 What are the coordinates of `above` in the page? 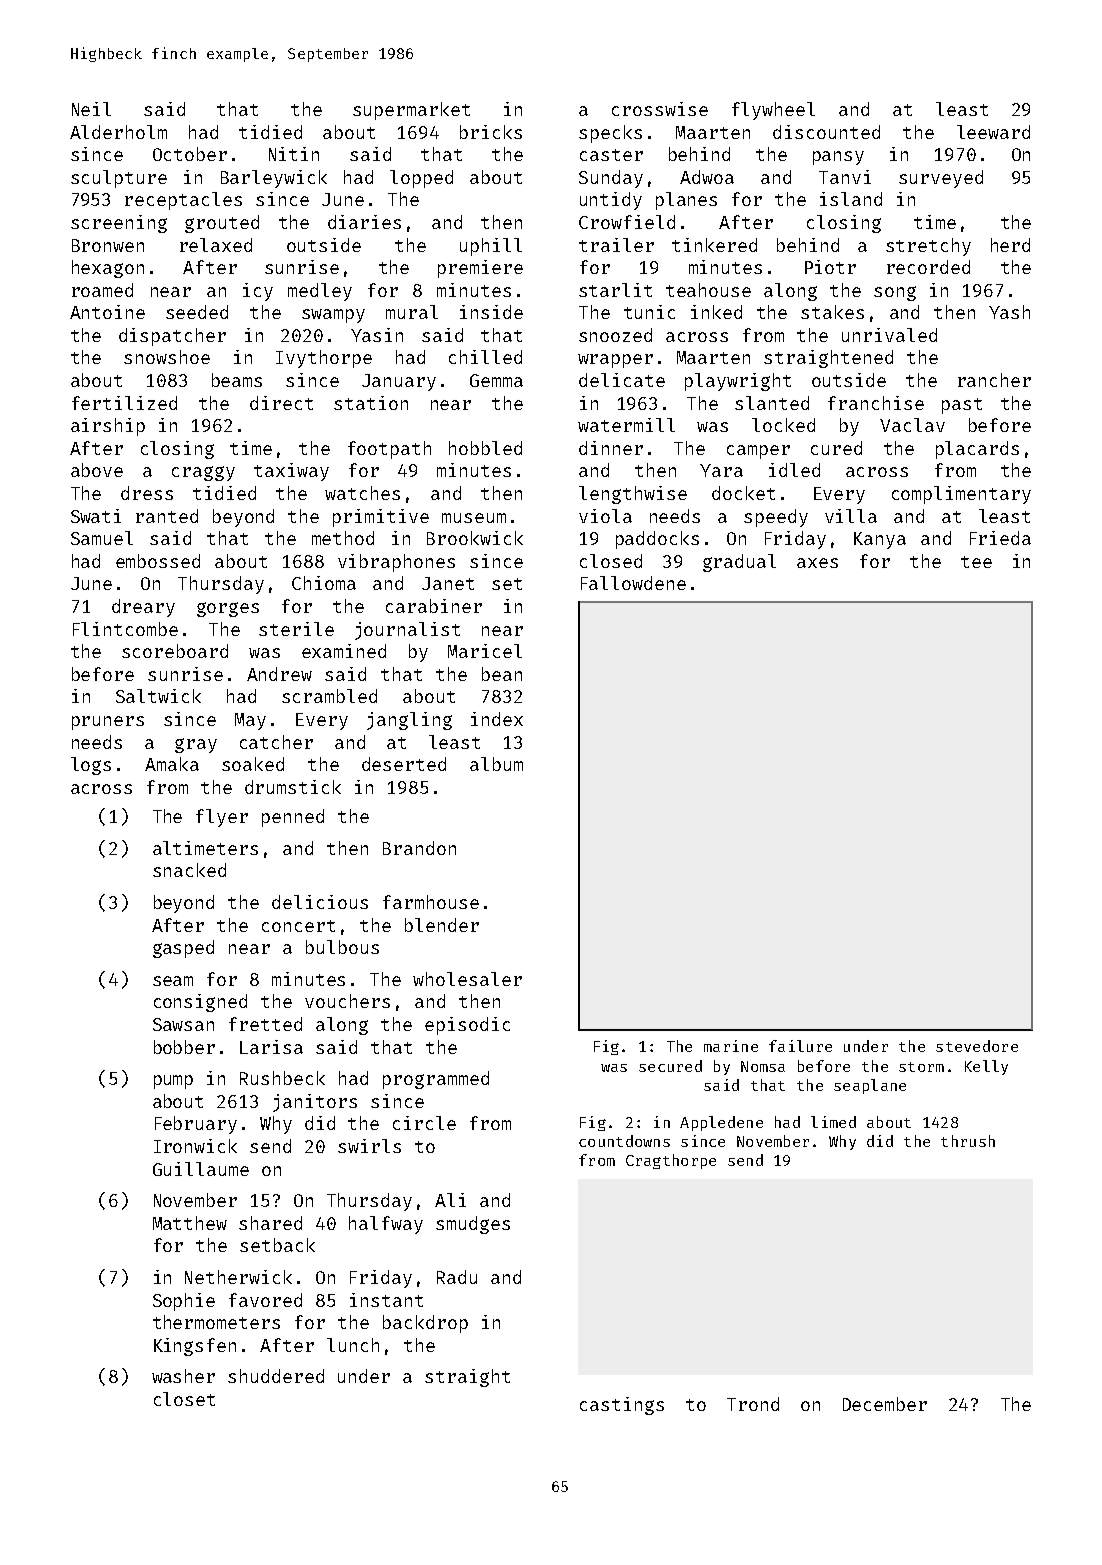 It's located at (97, 470).
